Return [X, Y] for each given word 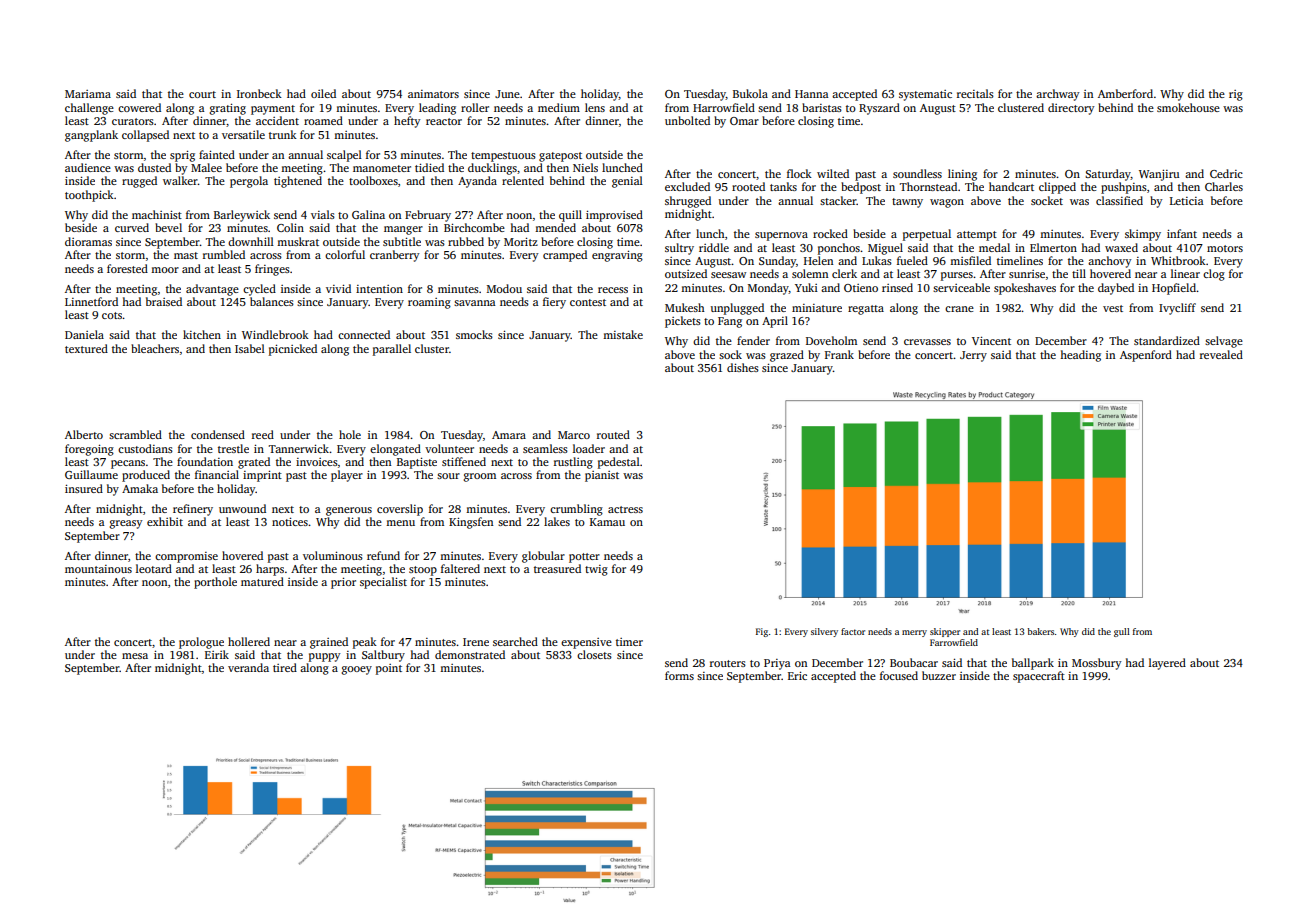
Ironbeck [259, 93]
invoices [317, 462]
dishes [743, 367]
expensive [586, 643]
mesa [135, 656]
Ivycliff [1177, 309]
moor [165, 270]
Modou [504, 288]
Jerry [973, 356]
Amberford [1125, 93]
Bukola [750, 93]
